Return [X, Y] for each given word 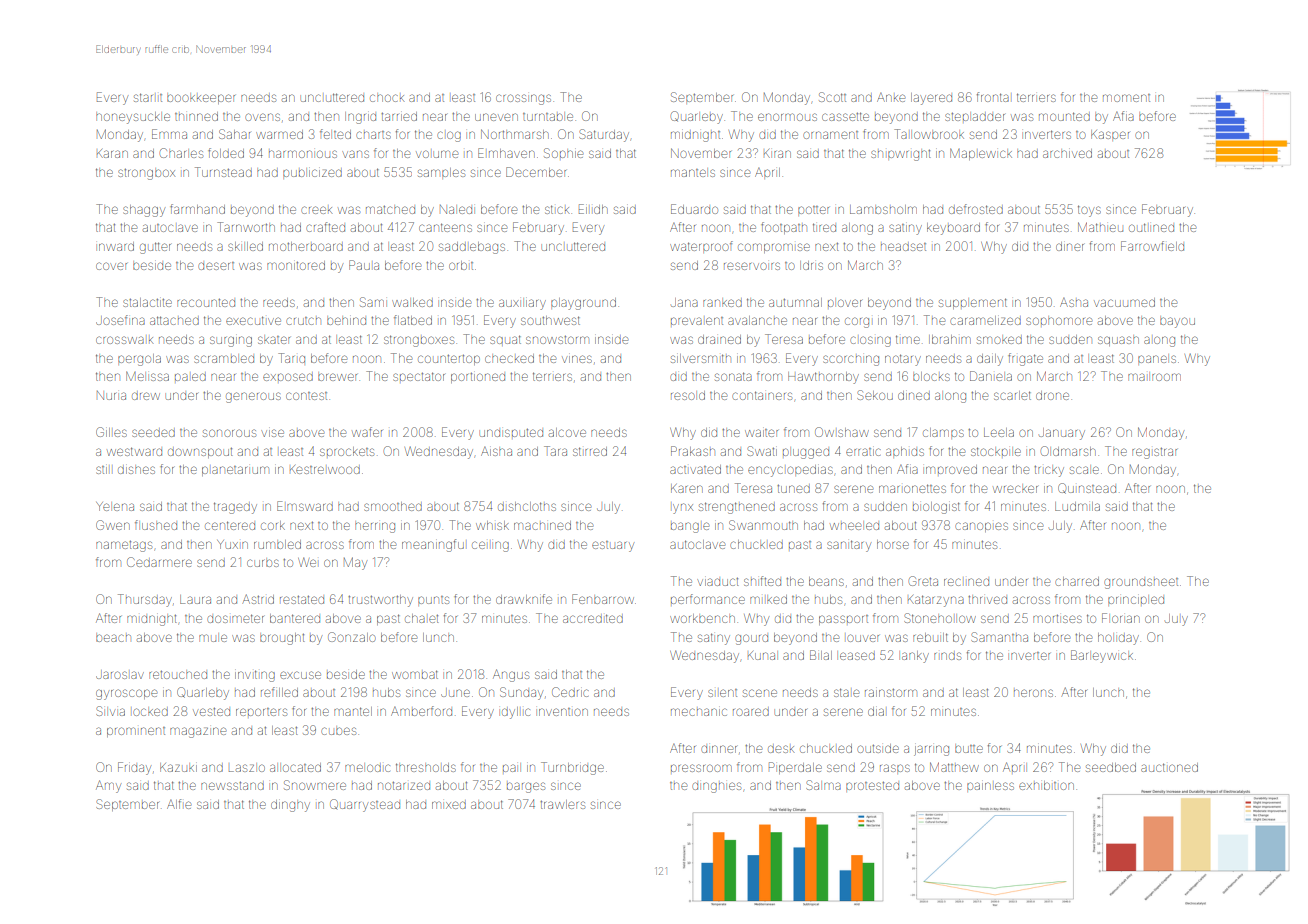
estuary [613, 546]
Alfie [179, 804]
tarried [399, 116]
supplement [973, 303]
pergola [139, 360]
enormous [787, 117]
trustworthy [380, 601]
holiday [1118, 639]
